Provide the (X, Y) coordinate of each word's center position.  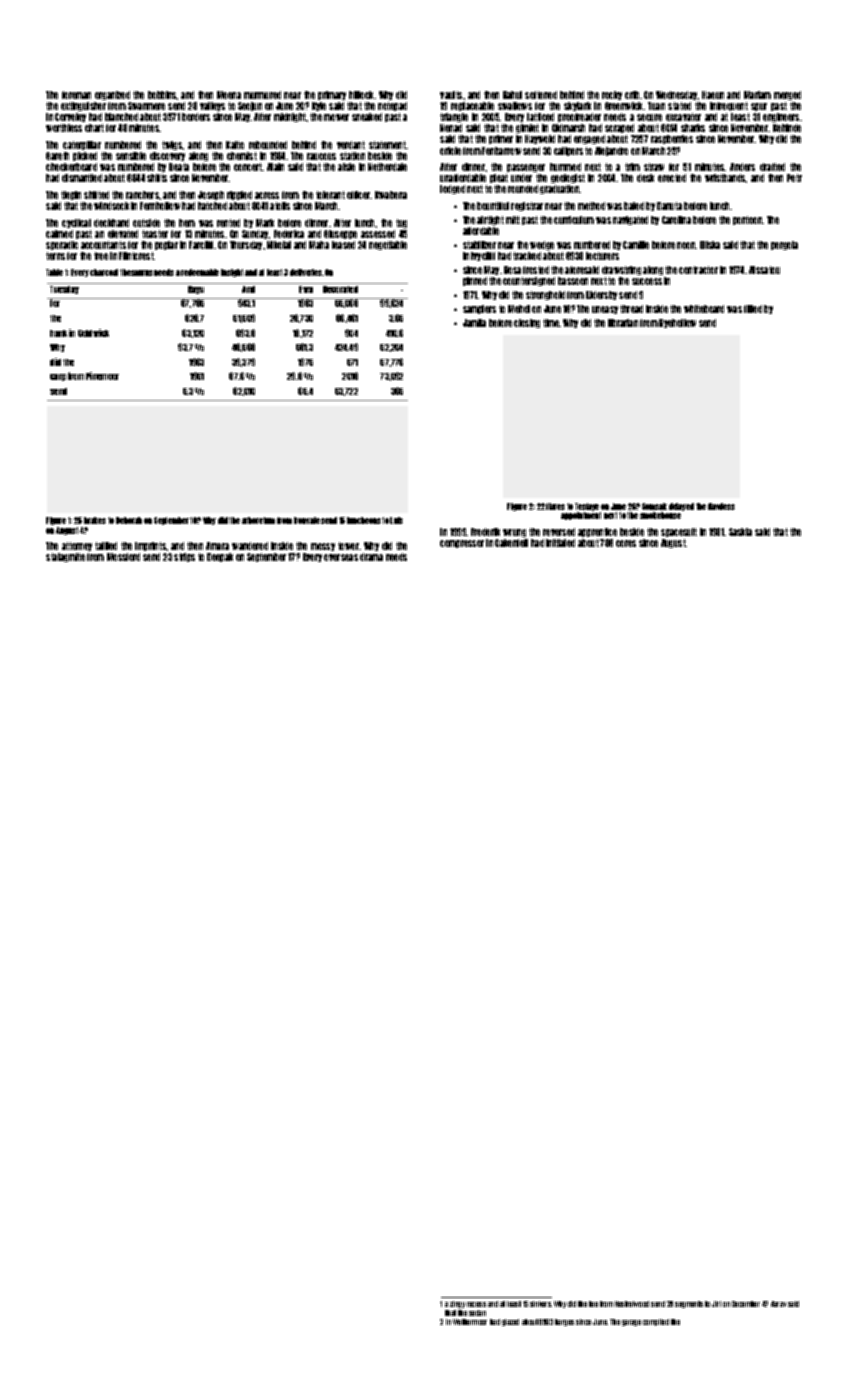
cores (626, 543)
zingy (457, 1304)
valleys (212, 106)
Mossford (123, 557)
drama (371, 557)
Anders (742, 167)
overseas (341, 557)
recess (476, 1304)
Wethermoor (470, 1322)
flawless (721, 506)
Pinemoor (102, 376)
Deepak (220, 557)
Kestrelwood (632, 1304)
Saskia (740, 532)
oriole (450, 151)
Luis (396, 520)
